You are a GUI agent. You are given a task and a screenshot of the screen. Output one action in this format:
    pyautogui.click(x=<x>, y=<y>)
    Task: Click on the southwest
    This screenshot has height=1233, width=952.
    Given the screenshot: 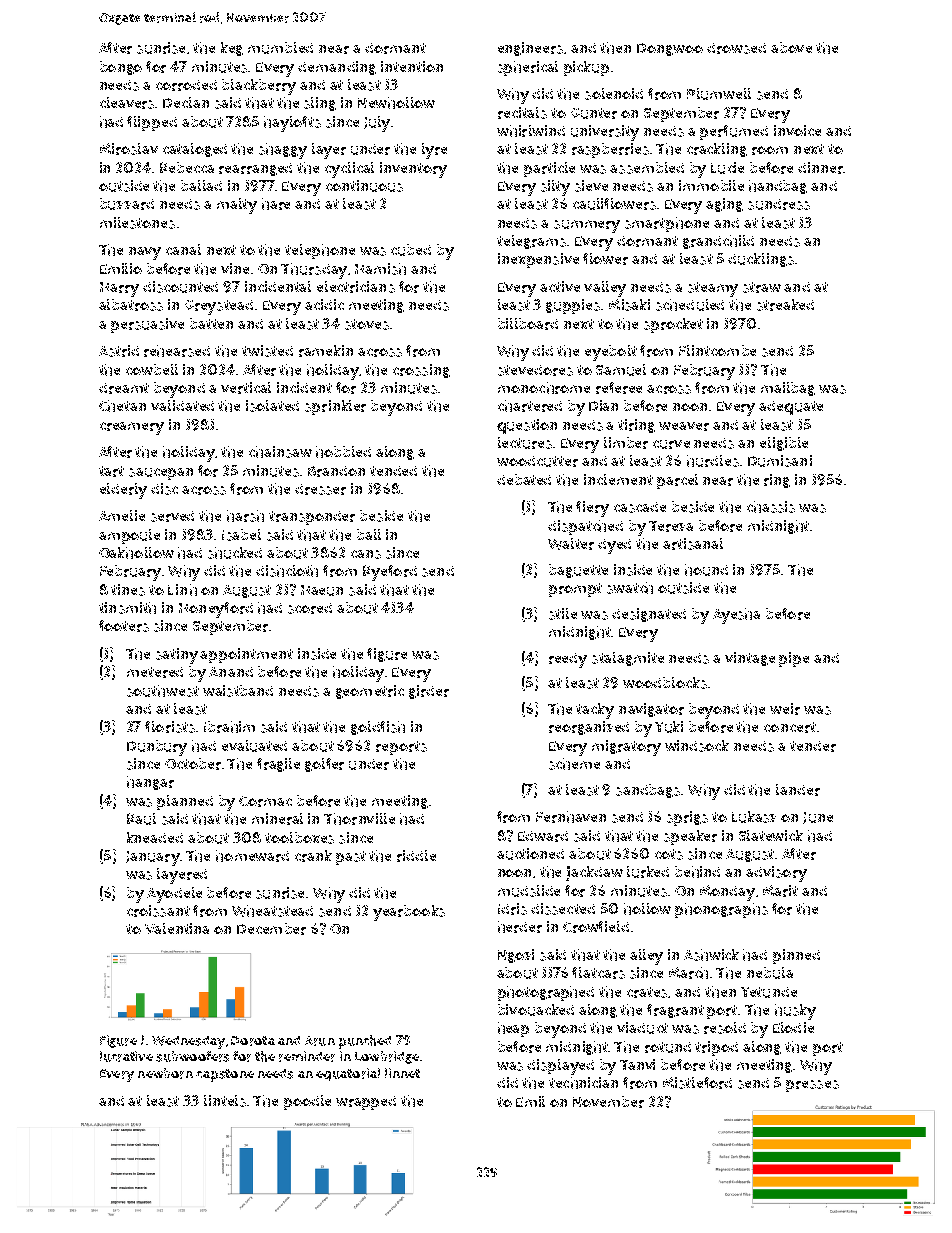 What is the action you would take?
    pyautogui.click(x=163, y=691)
